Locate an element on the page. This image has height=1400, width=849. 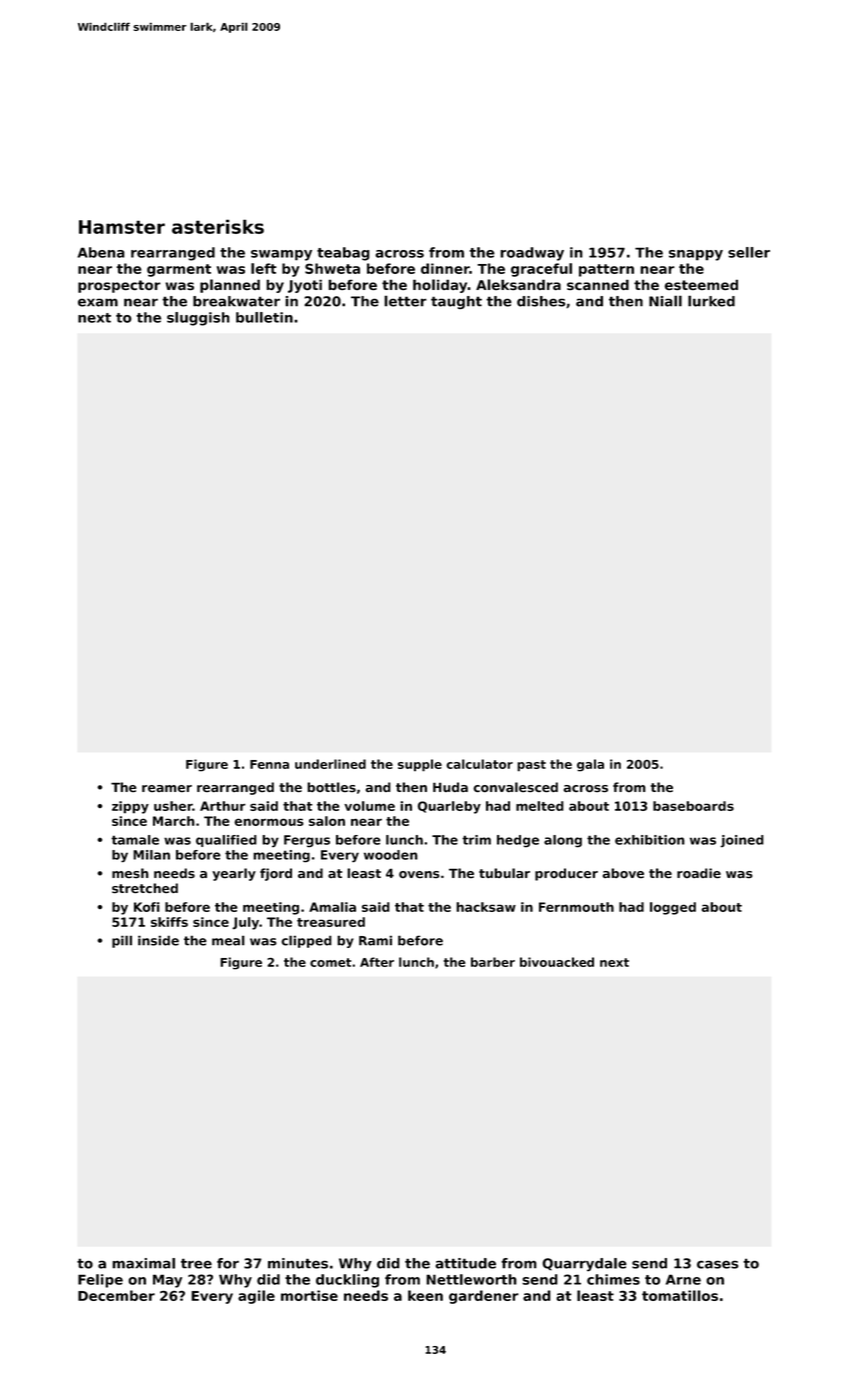
December is located at coordinates (116, 1295).
